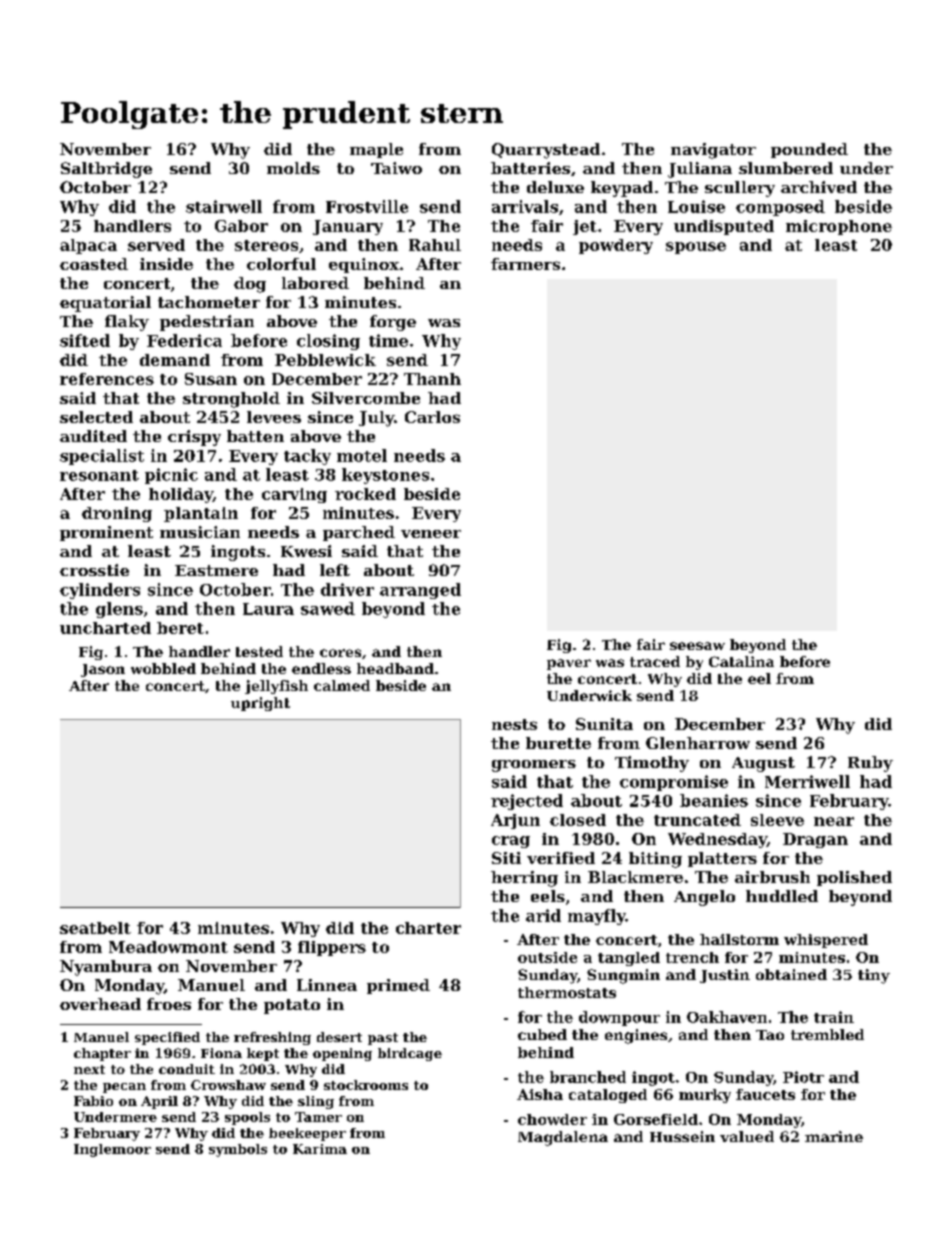 This screenshot has width=952, height=1233. Describe the element at coordinates (809, 150) in the screenshot. I see `pounded` at that location.
